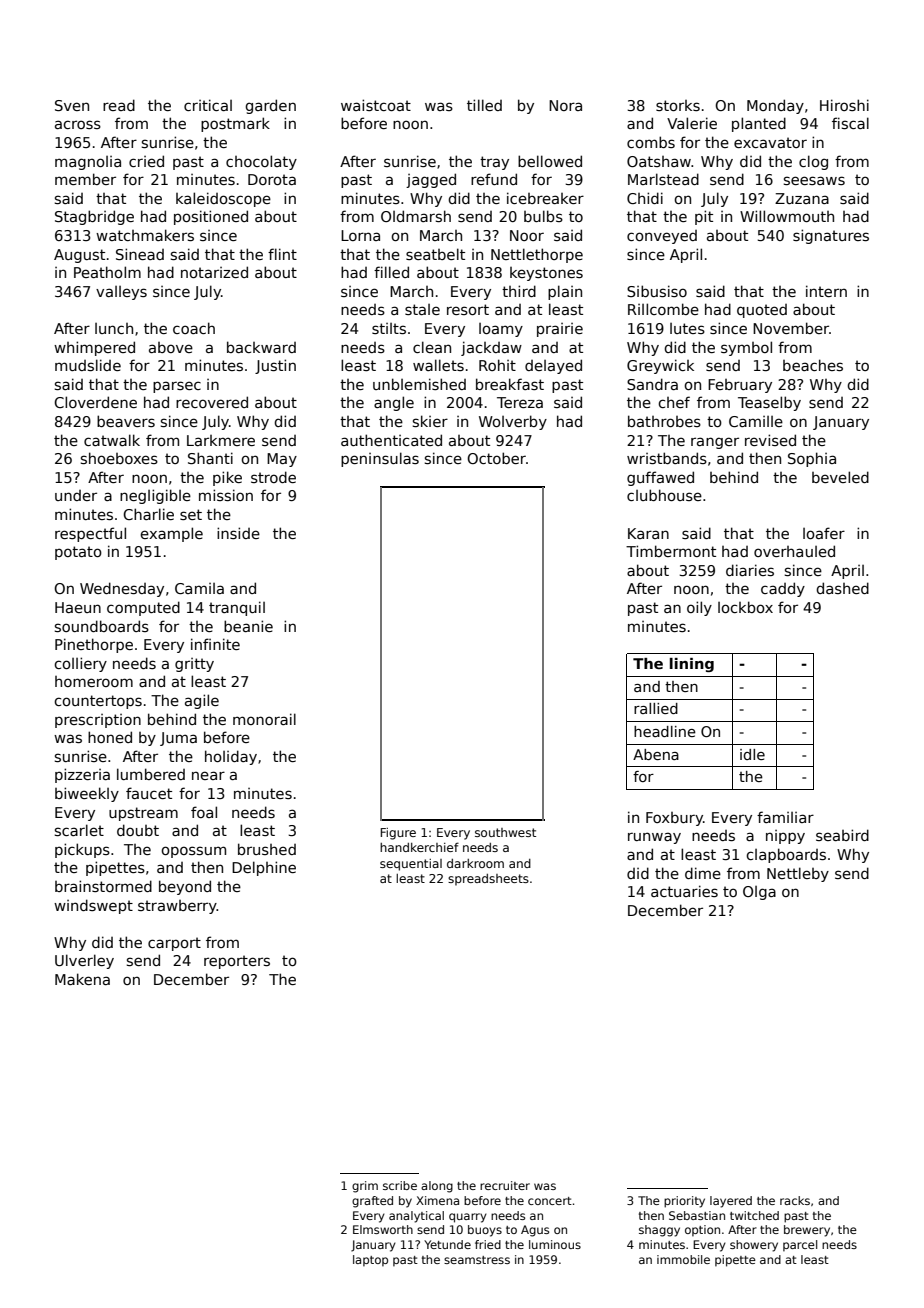  What do you see at coordinates (678, 105) in the screenshot?
I see `storks` at bounding box center [678, 105].
